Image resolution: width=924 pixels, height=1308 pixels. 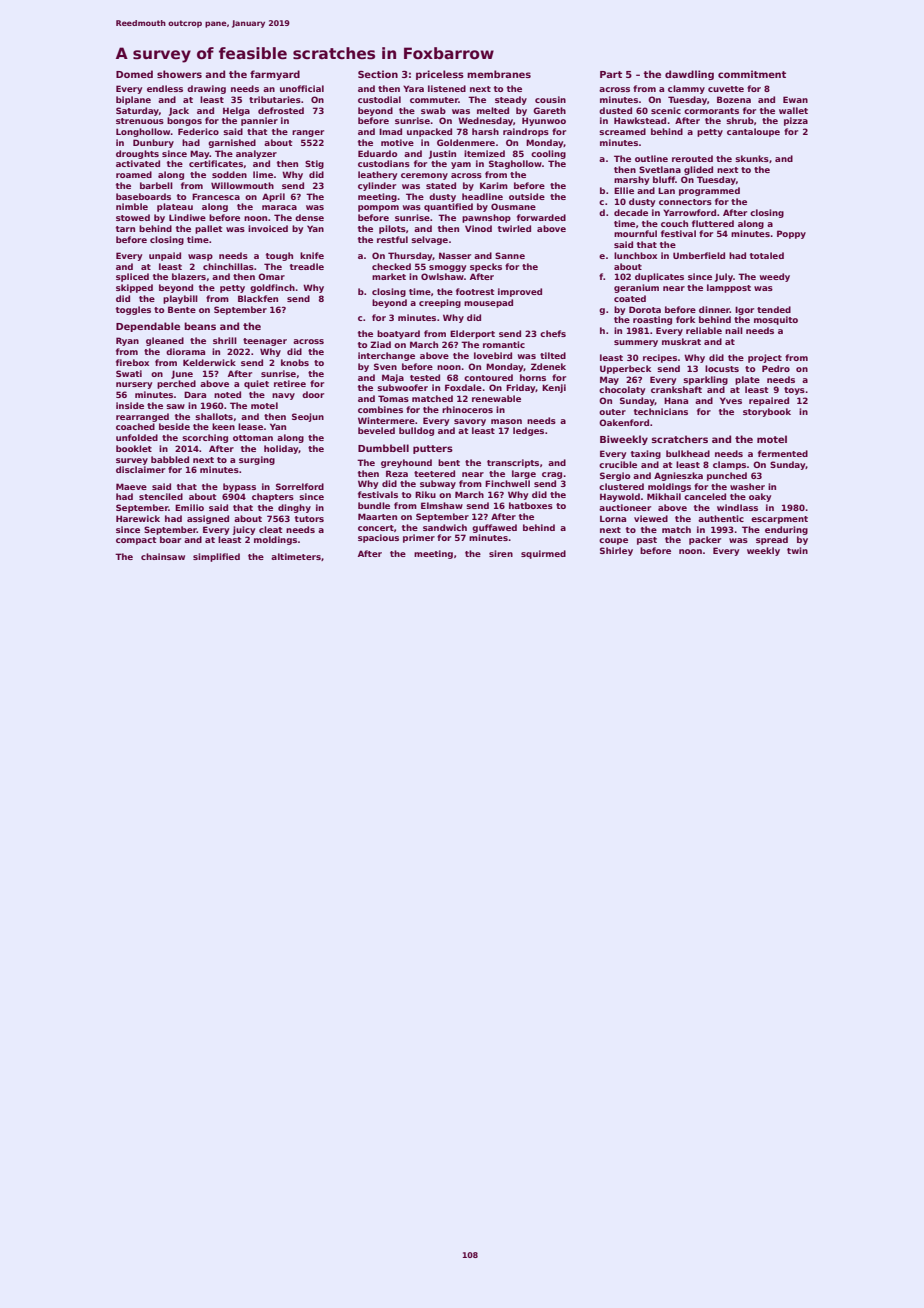 I want to click on bundle, so click(x=374, y=505).
